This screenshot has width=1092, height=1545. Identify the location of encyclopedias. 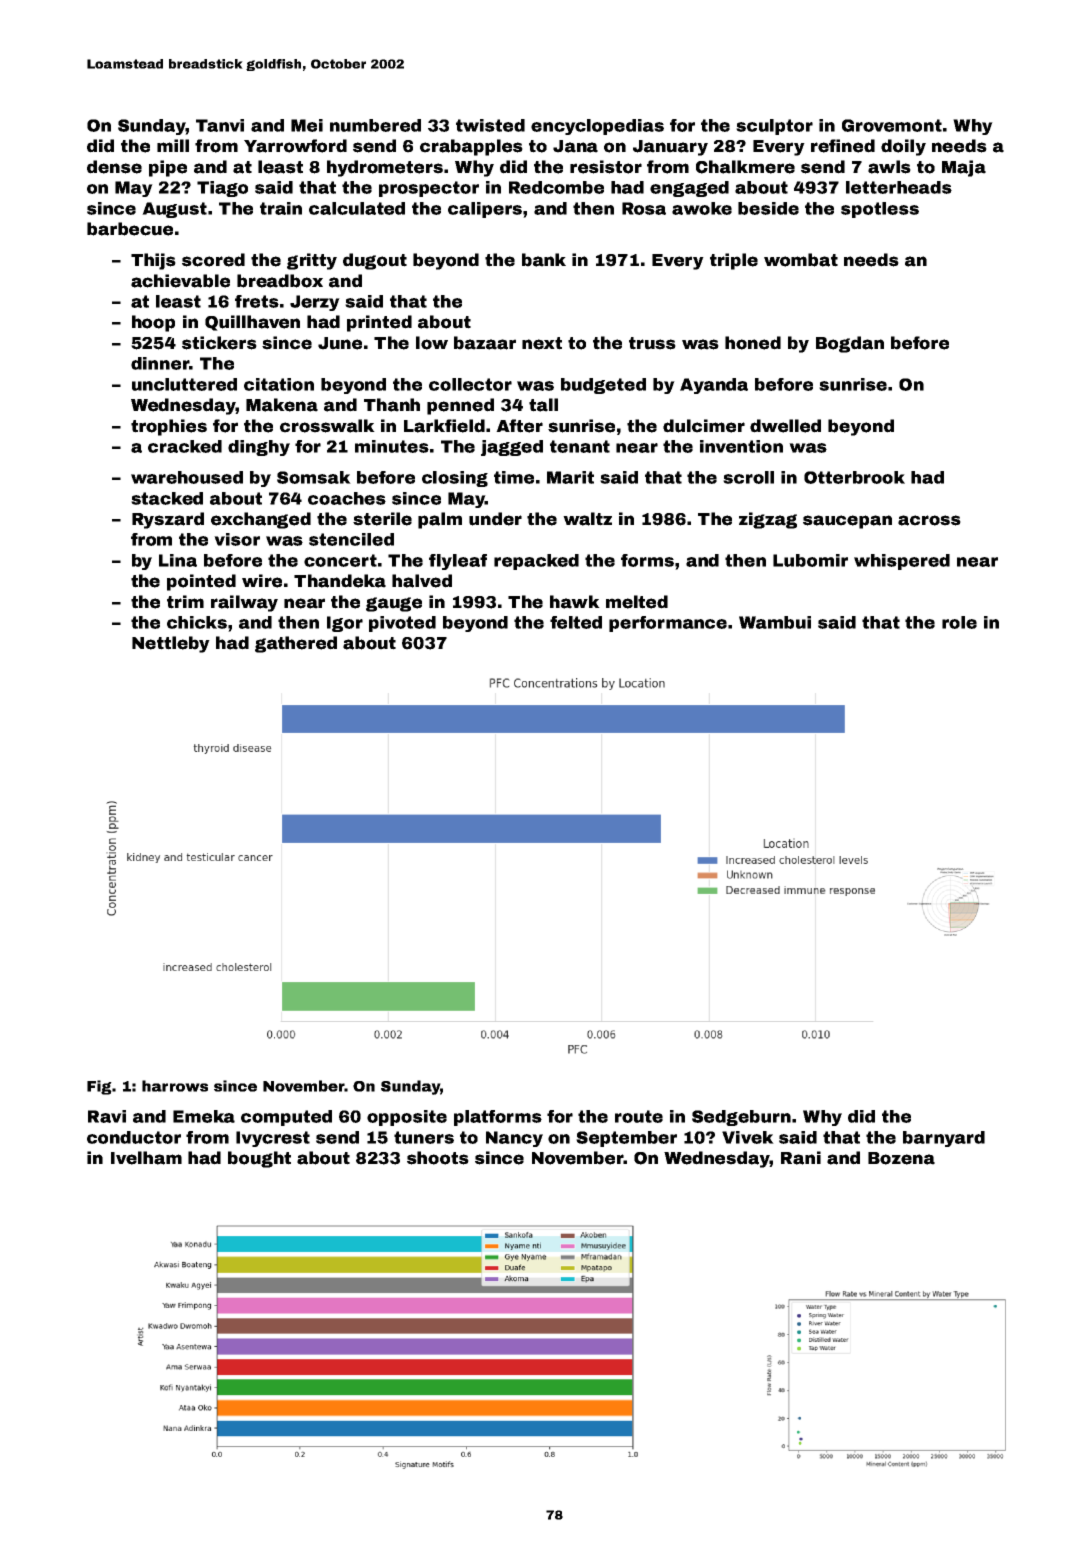
(597, 127).
